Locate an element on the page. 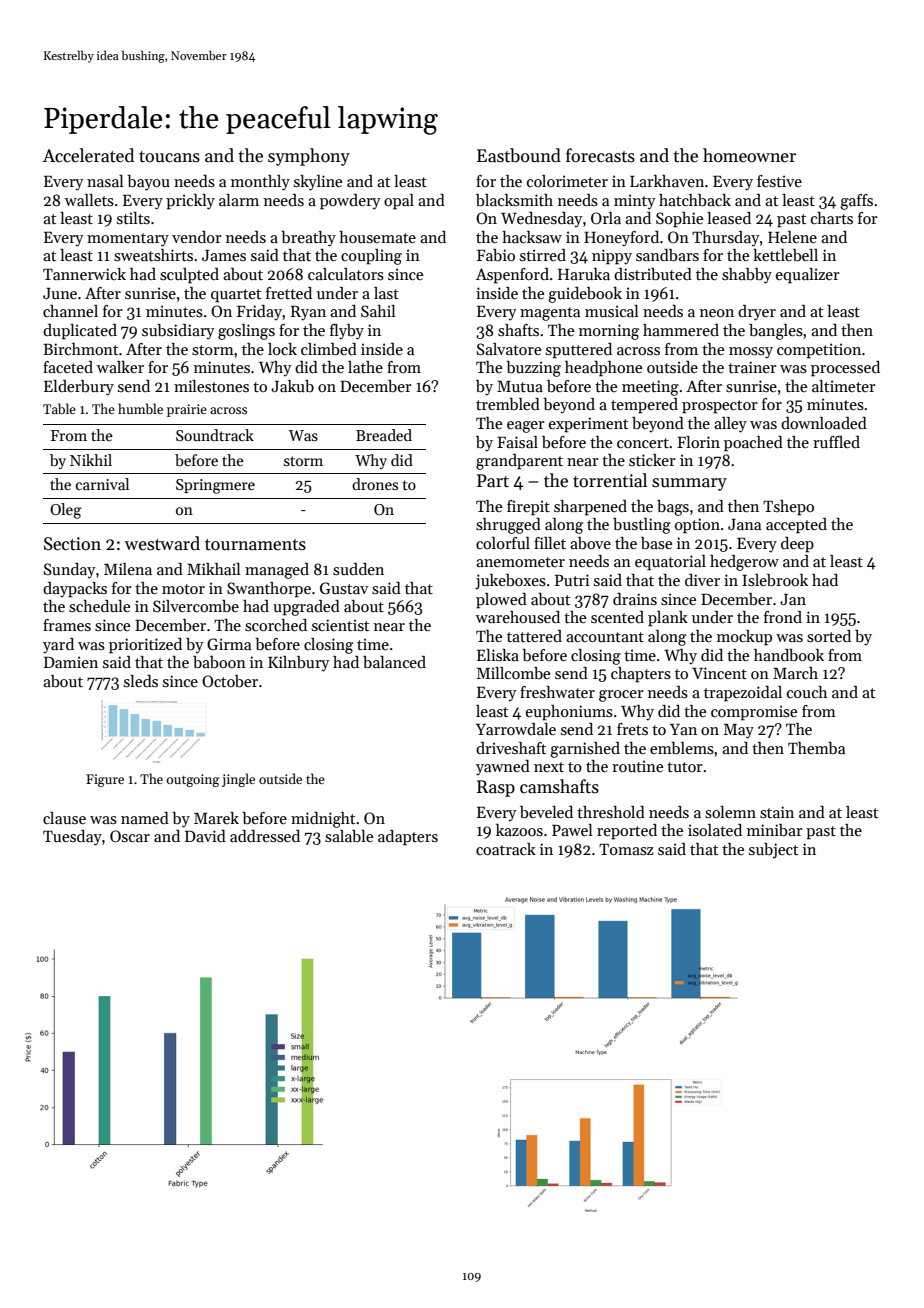  opal is located at coordinates (399, 202).
